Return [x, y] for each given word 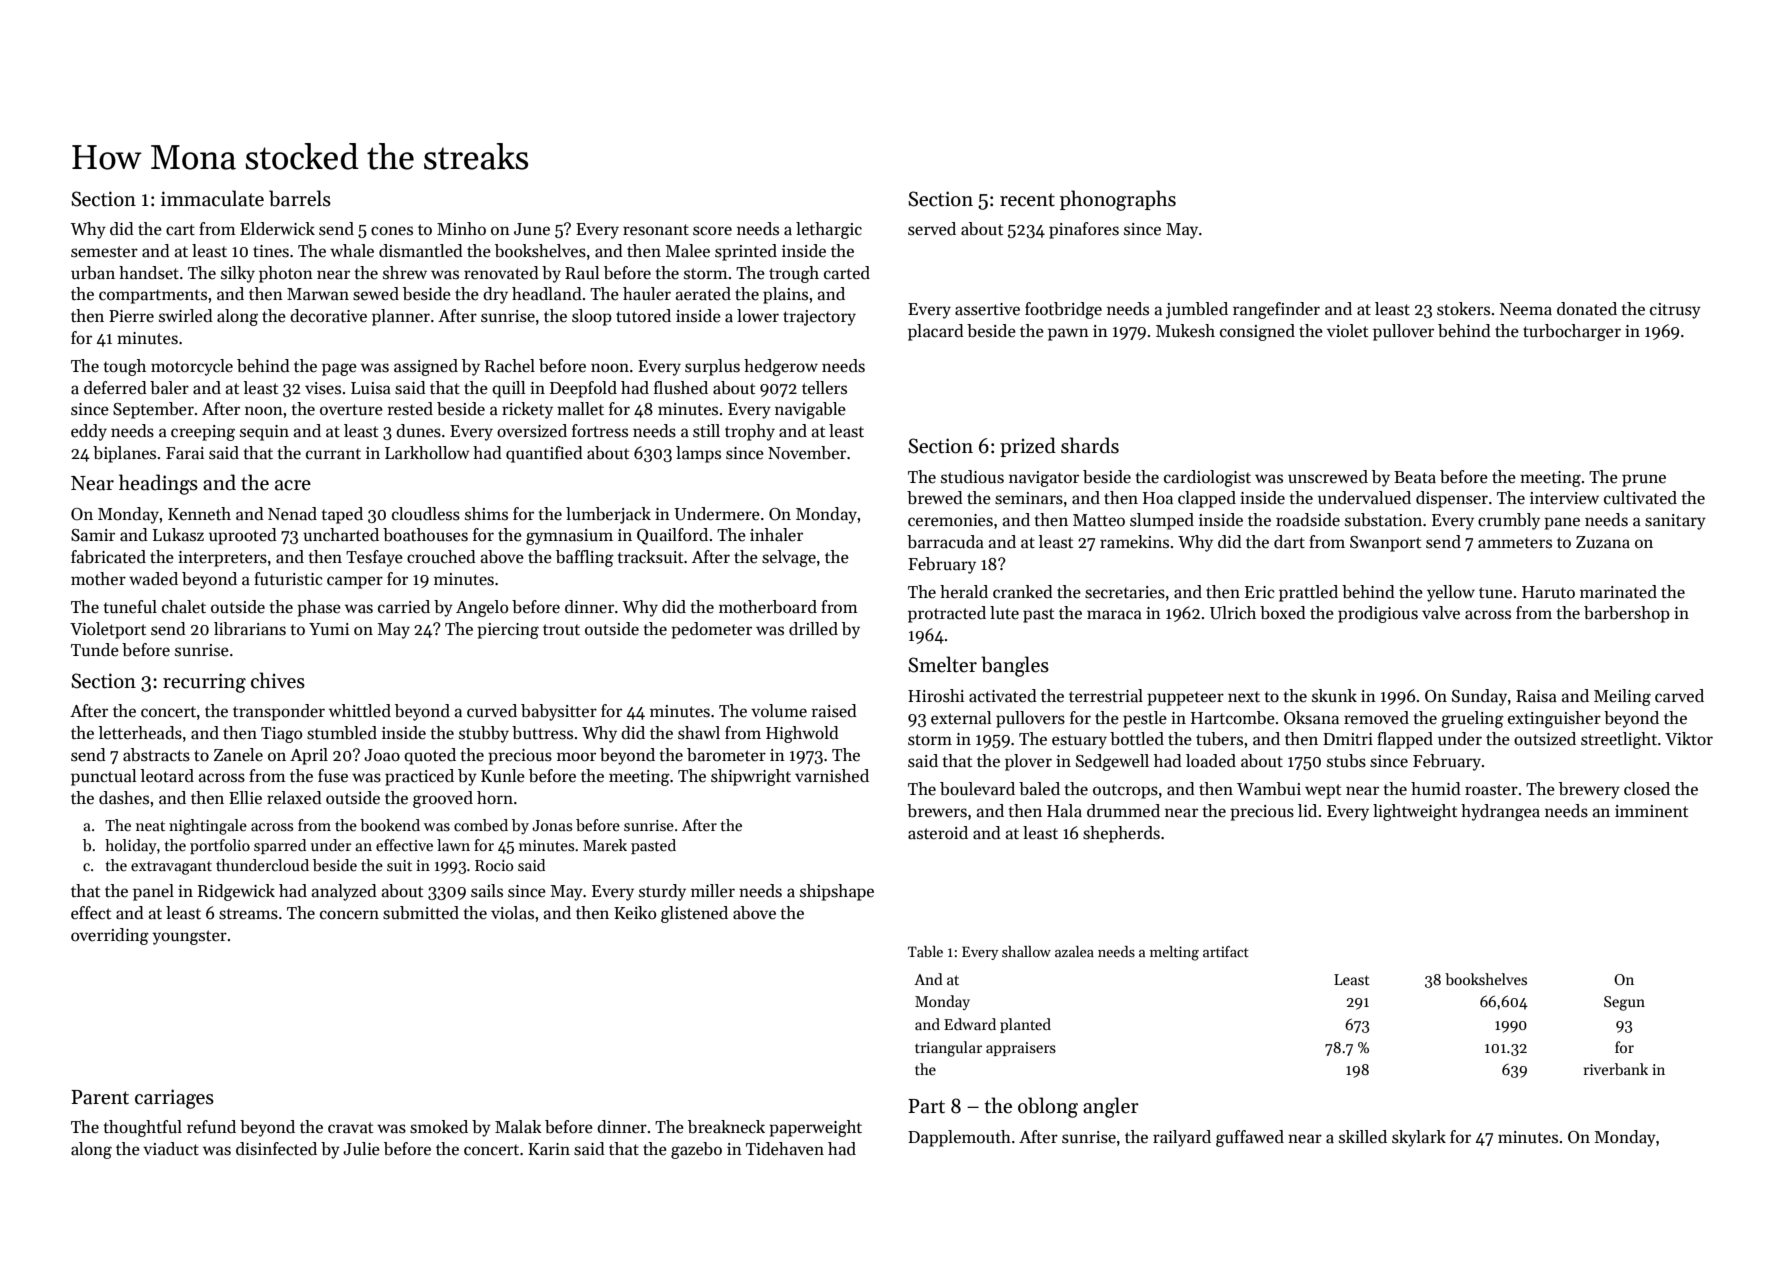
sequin [264, 433]
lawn [453, 845]
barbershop [1627, 614]
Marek [605, 845]
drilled [813, 629]
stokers [1463, 309]
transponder [279, 712]
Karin [549, 1149]
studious [972, 477]
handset [149, 273]
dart [1289, 542]
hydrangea [1500, 812]
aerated [703, 294]
